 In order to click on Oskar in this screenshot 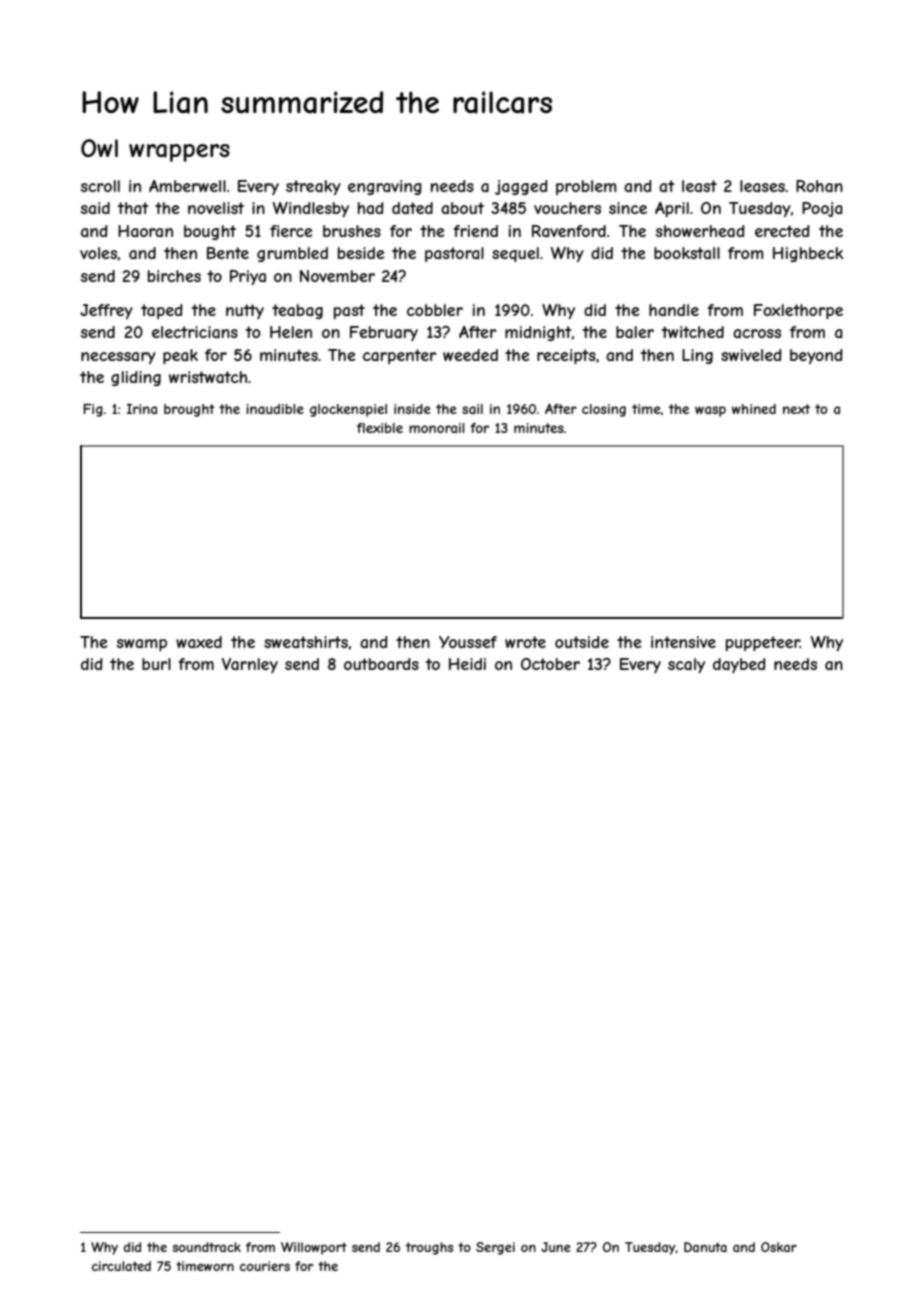, I will do `click(779, 1247)`.
